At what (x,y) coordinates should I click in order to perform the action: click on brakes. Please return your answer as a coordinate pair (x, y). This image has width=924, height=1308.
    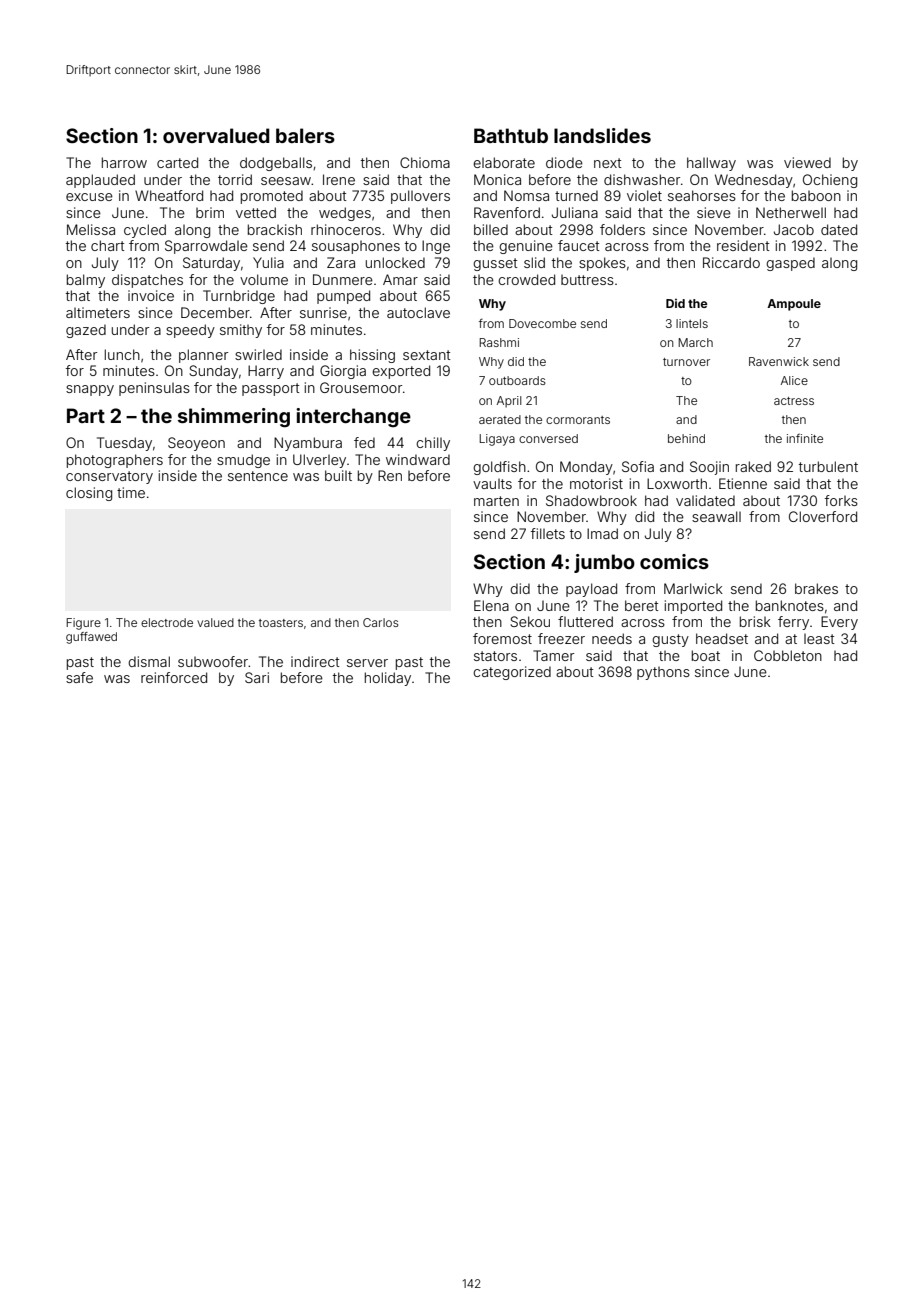
    Looking at the image, I should click on (816, 588).
